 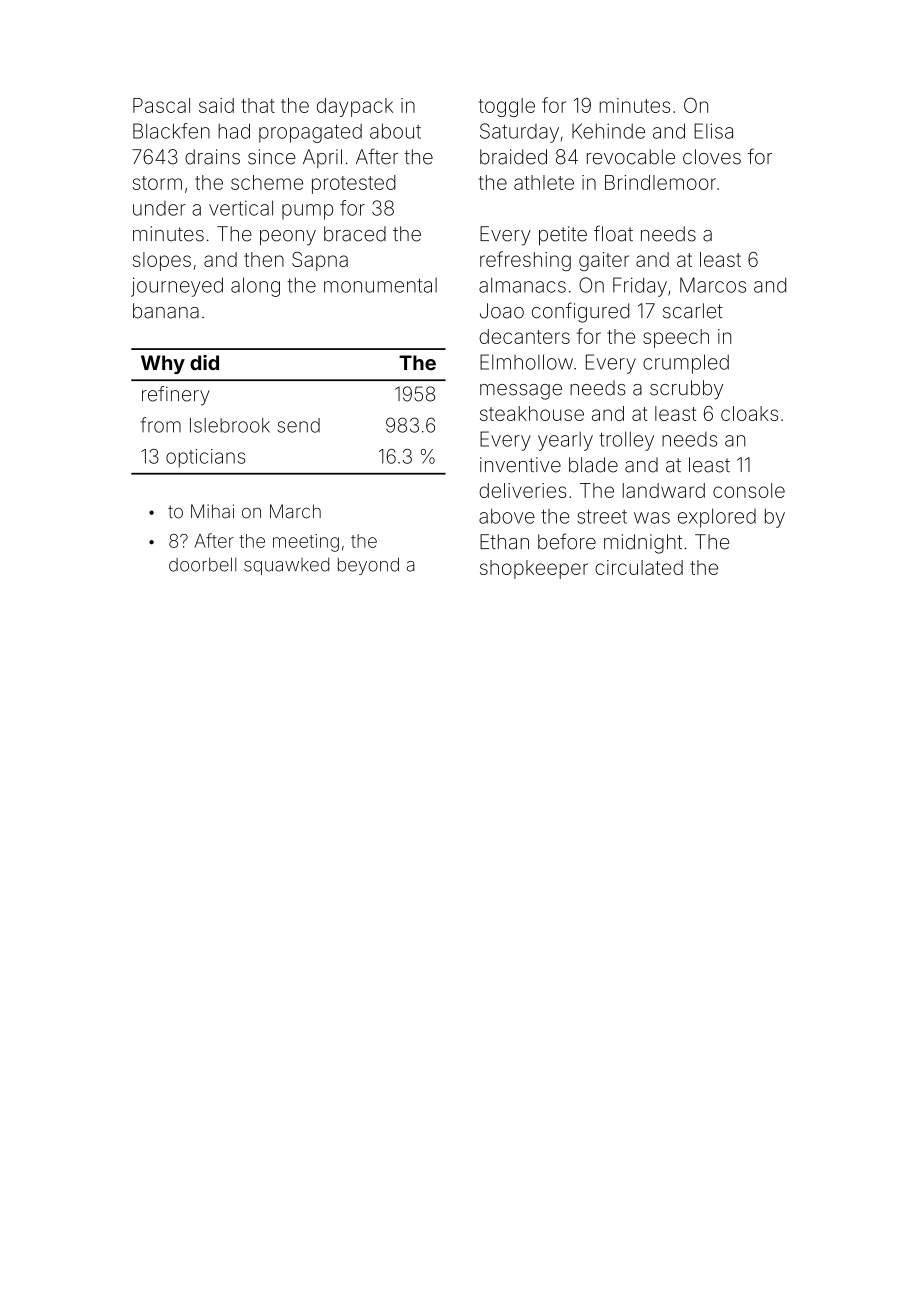 What do you see at coordinates (202, 564) in the screenshot?
I see `doorbell` at bounding box center [202, 564].
